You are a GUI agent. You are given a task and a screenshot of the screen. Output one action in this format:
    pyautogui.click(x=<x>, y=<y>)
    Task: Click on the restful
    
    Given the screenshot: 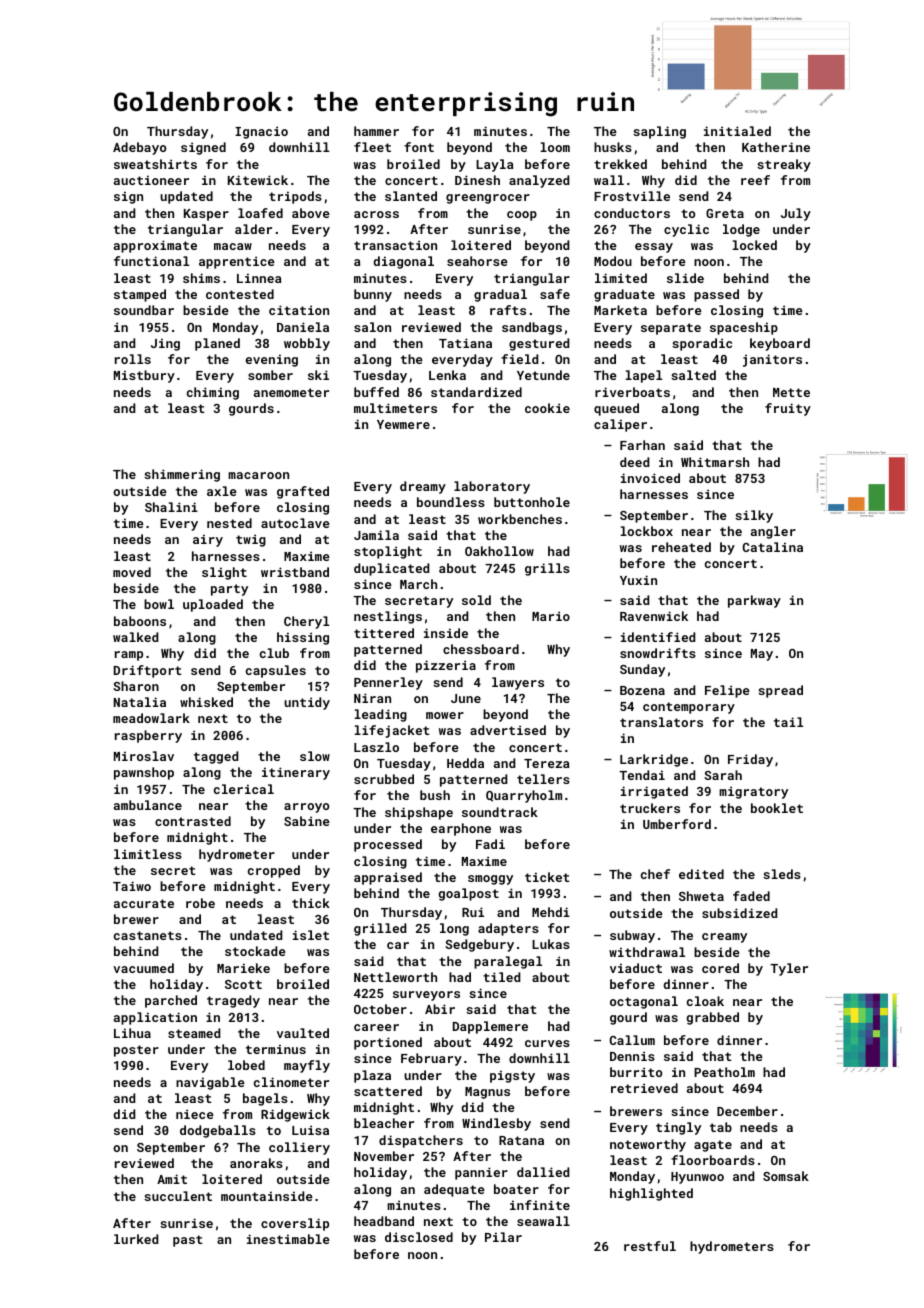 What is the action you would take?
    pyautogui.click(x=650, y=1246)
